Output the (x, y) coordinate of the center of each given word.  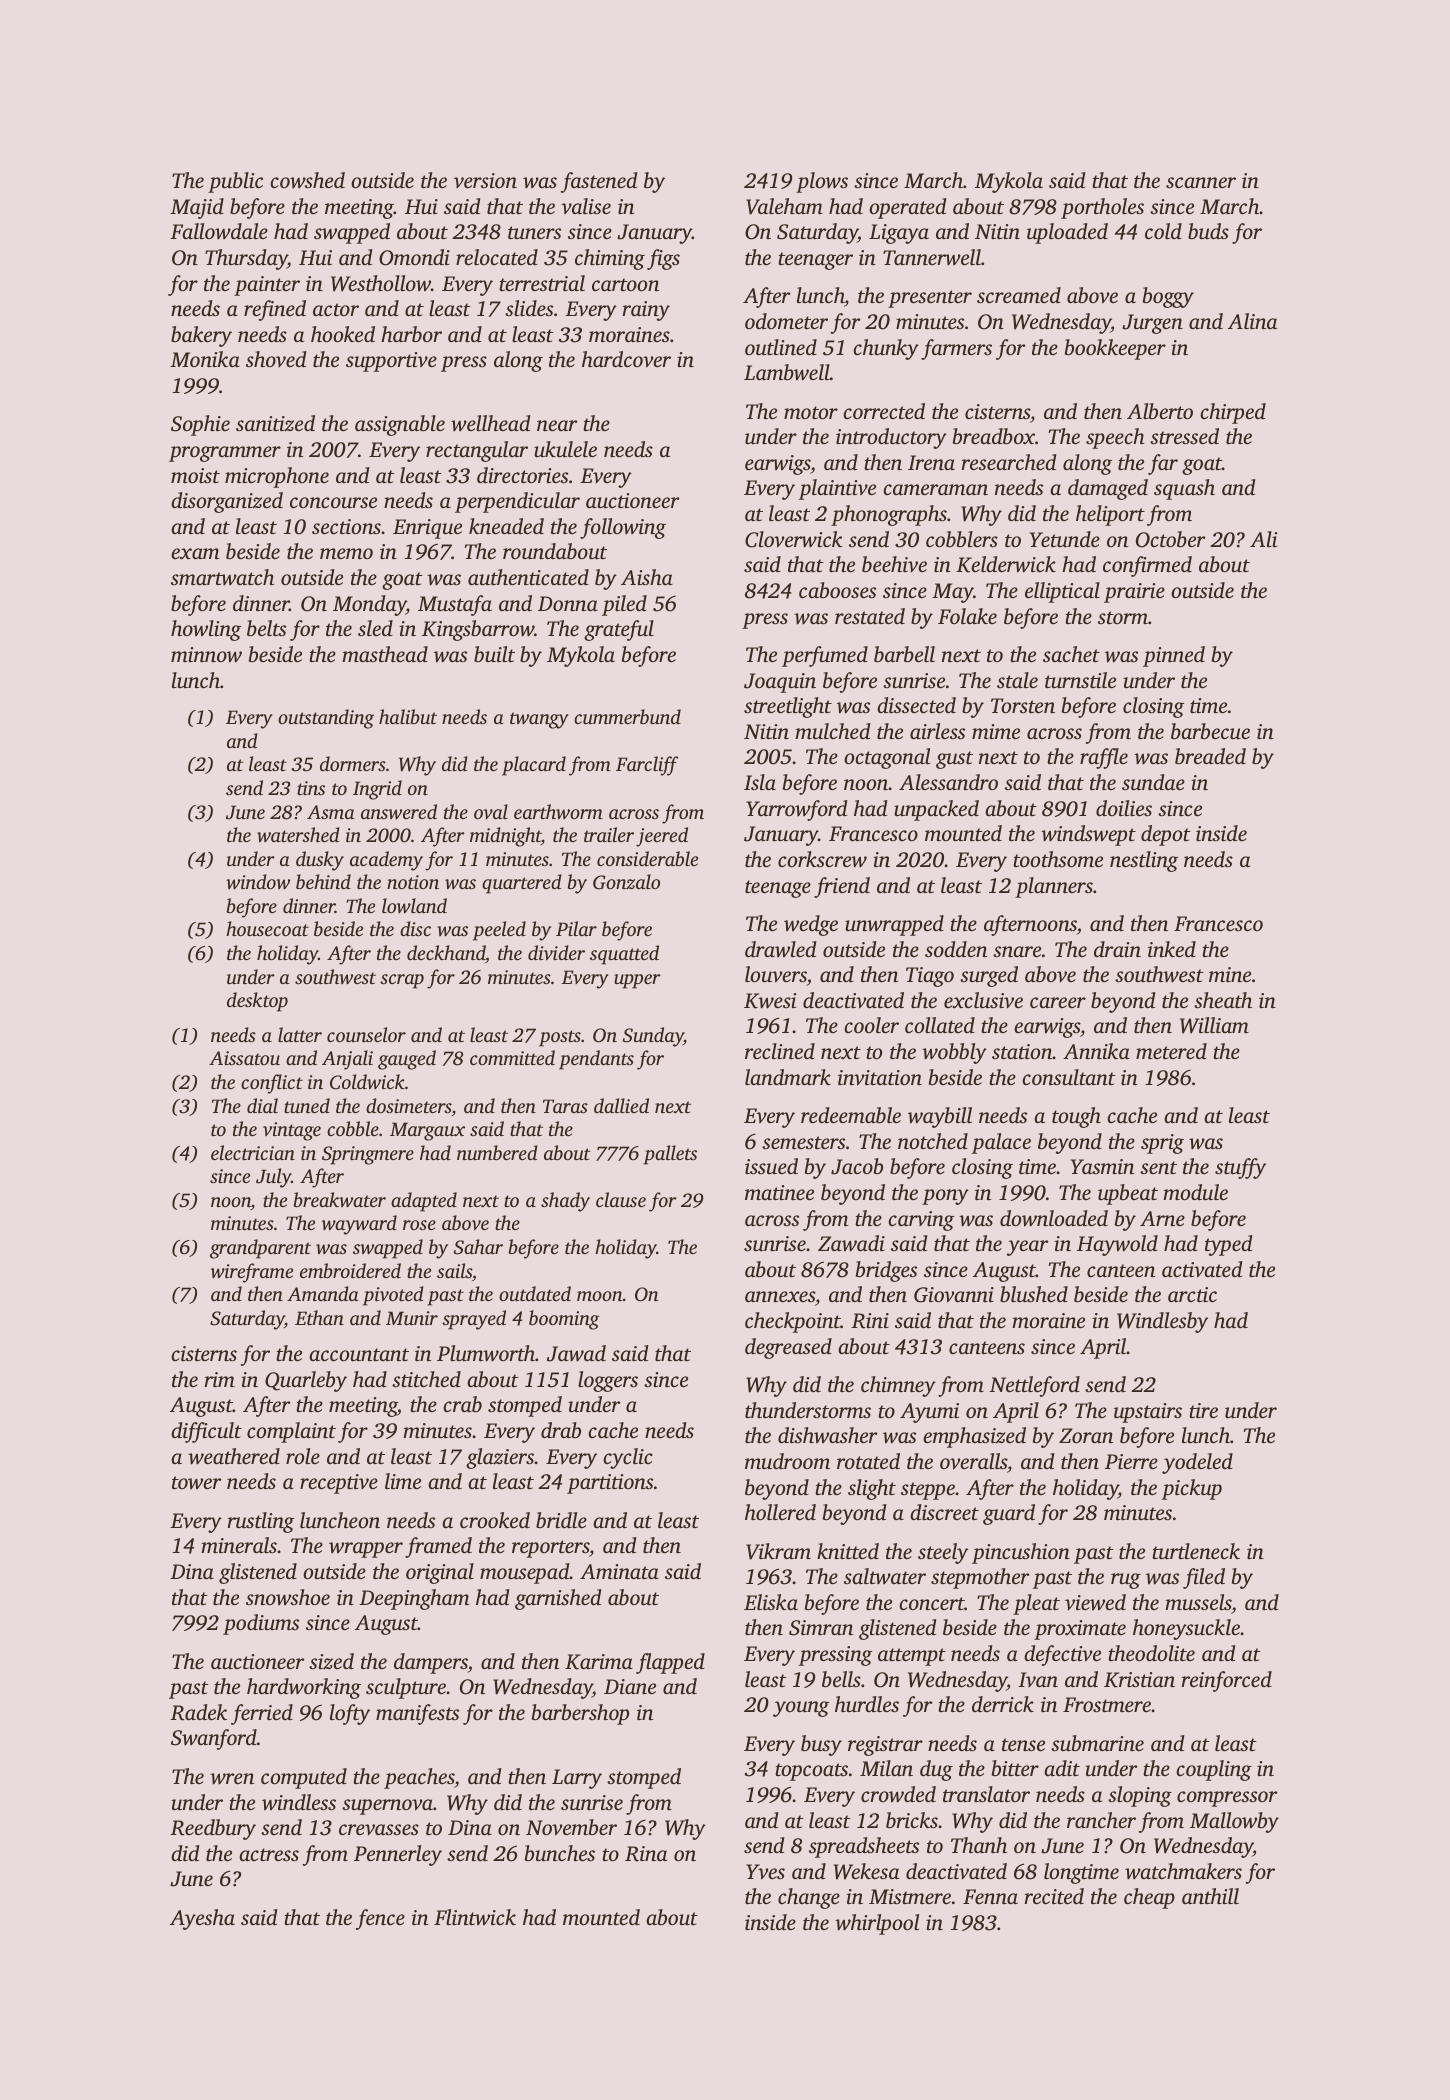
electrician (253, 1152)
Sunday (653, 1037)
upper (637, 981)
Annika (1096, 1051)
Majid (197, 208)
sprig (1162, 1144)
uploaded (1067, 233)
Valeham (784, 206)
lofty (350, 1714)
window (258, 882)
